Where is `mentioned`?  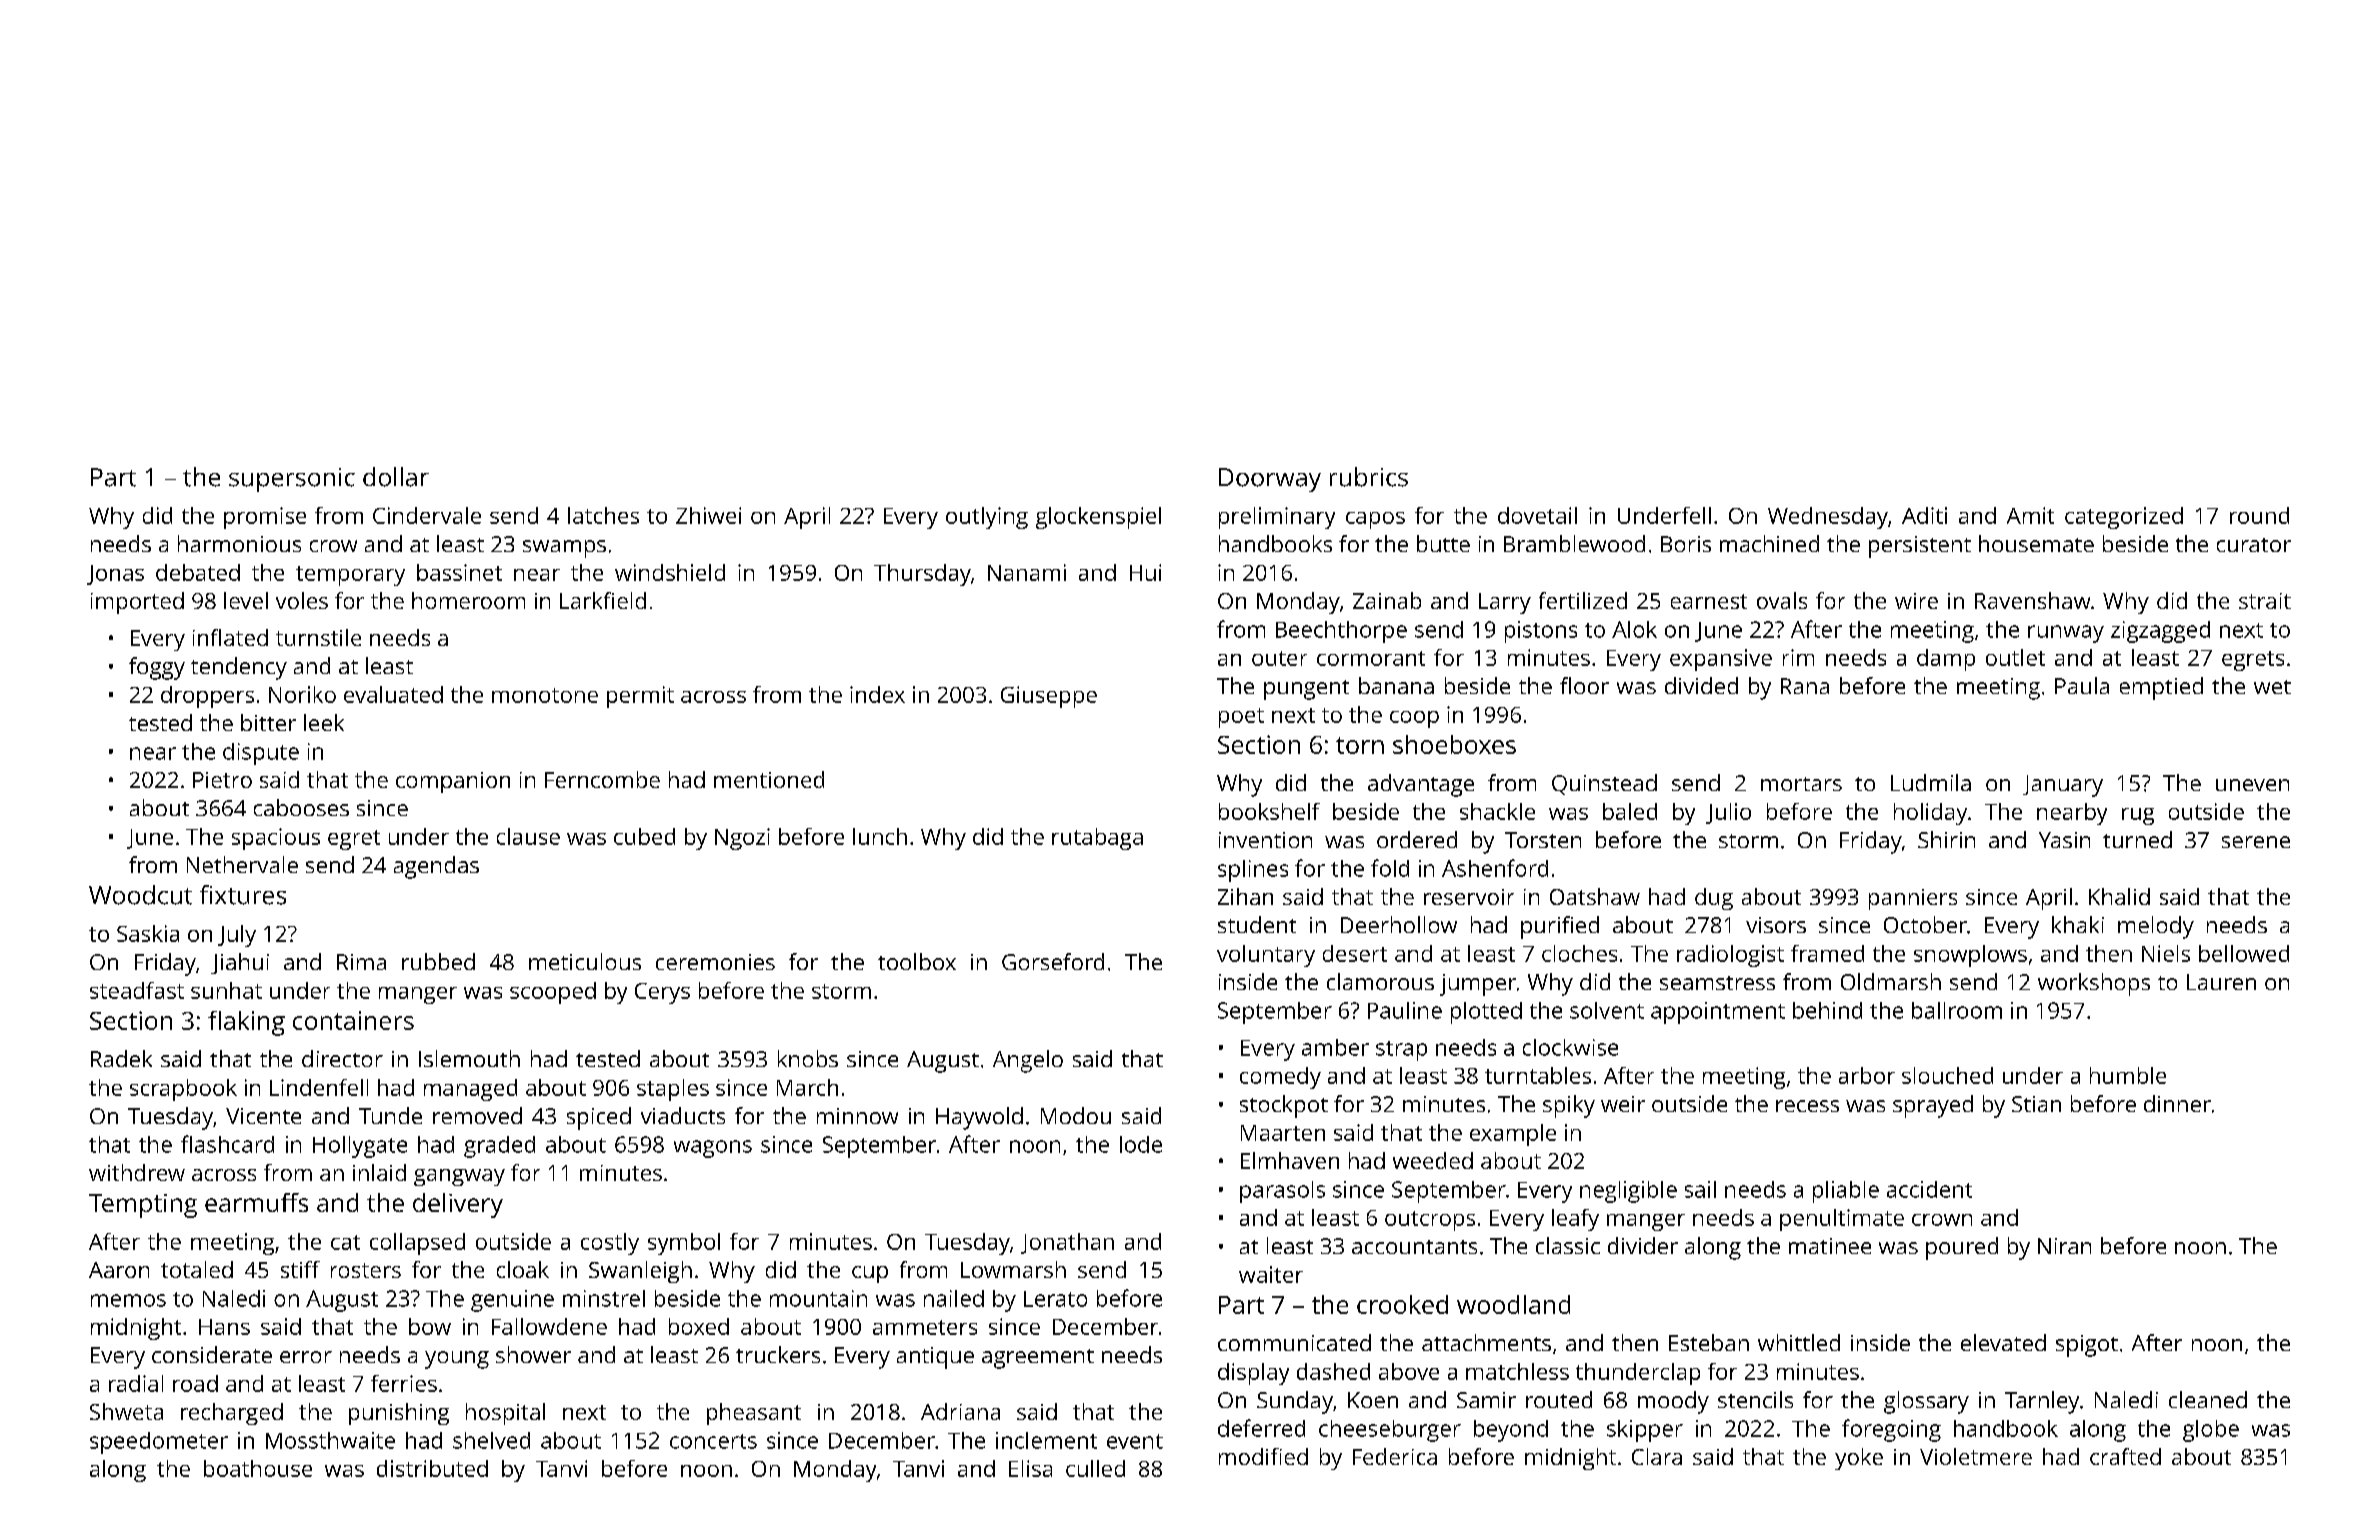
mentioned is located at coordinates (769, 779).
